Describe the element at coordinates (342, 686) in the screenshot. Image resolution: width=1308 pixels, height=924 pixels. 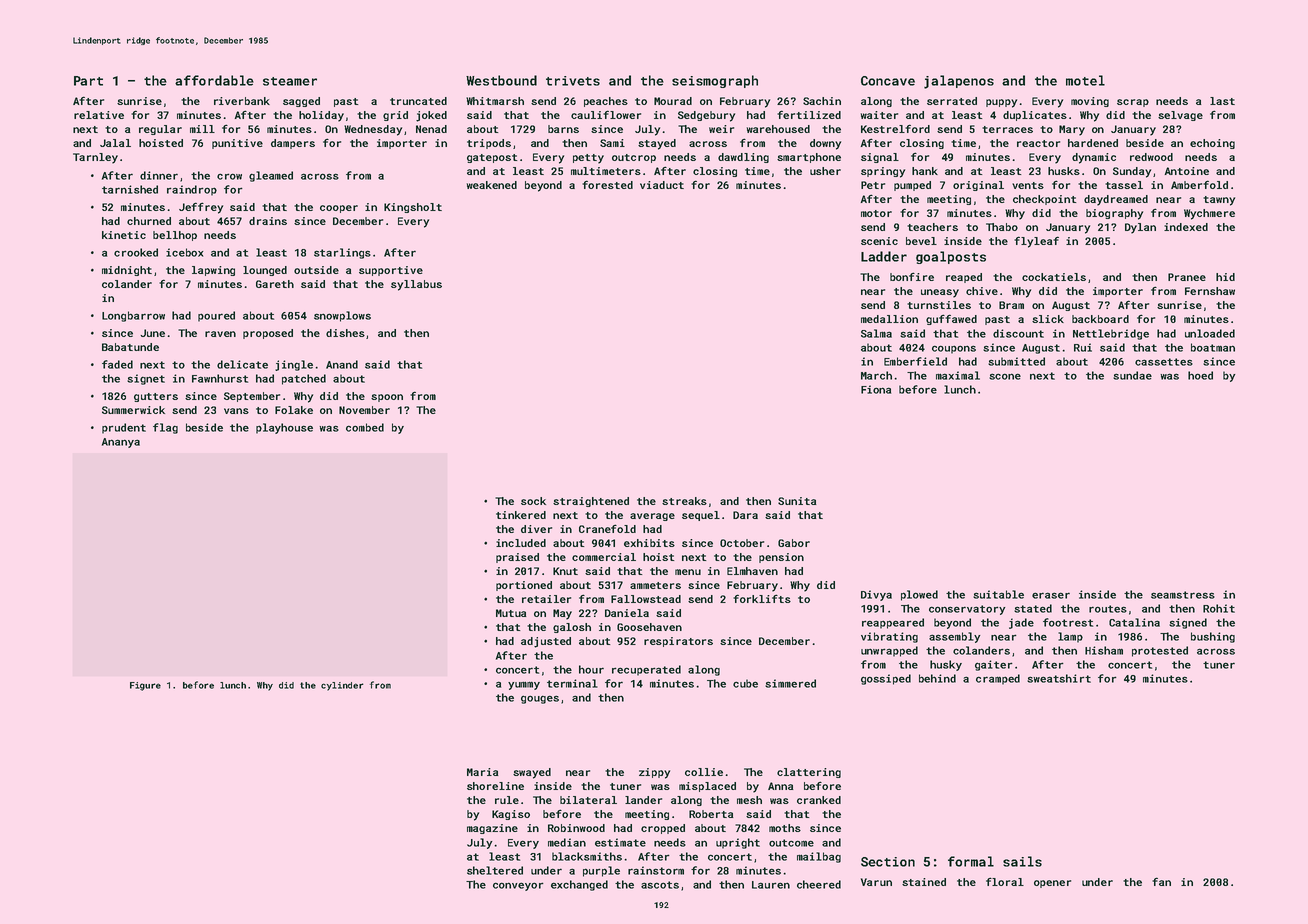
I see `cylinder` at that location.
